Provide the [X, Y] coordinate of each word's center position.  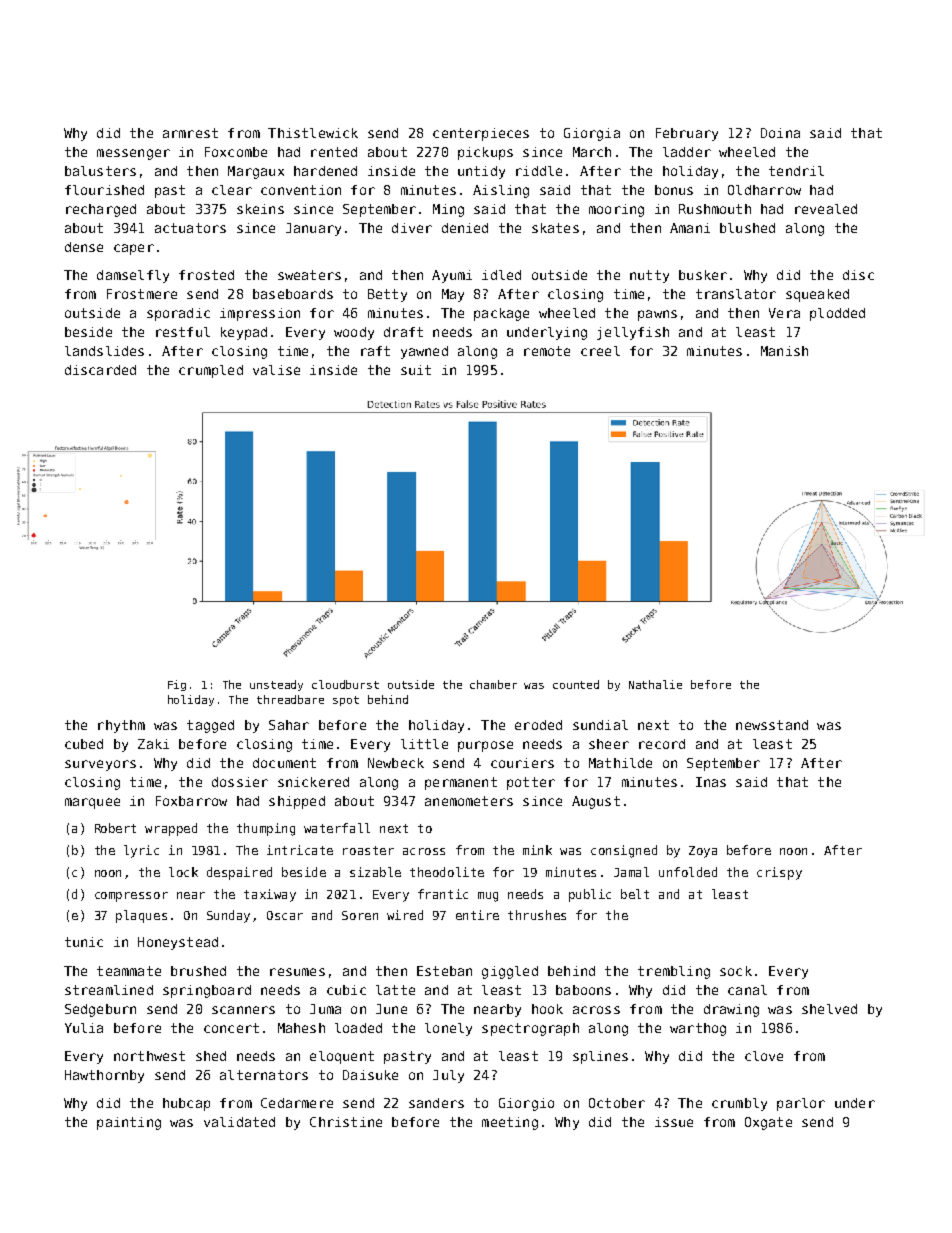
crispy [779, 873]
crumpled [211, 371]
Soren [360, 915]
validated [239, 1122]
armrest [190, 133]
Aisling [501, 191]
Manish [784, 351]
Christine [346, 1122]
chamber [493, 684]
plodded [837, 314]
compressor [131, 897]
